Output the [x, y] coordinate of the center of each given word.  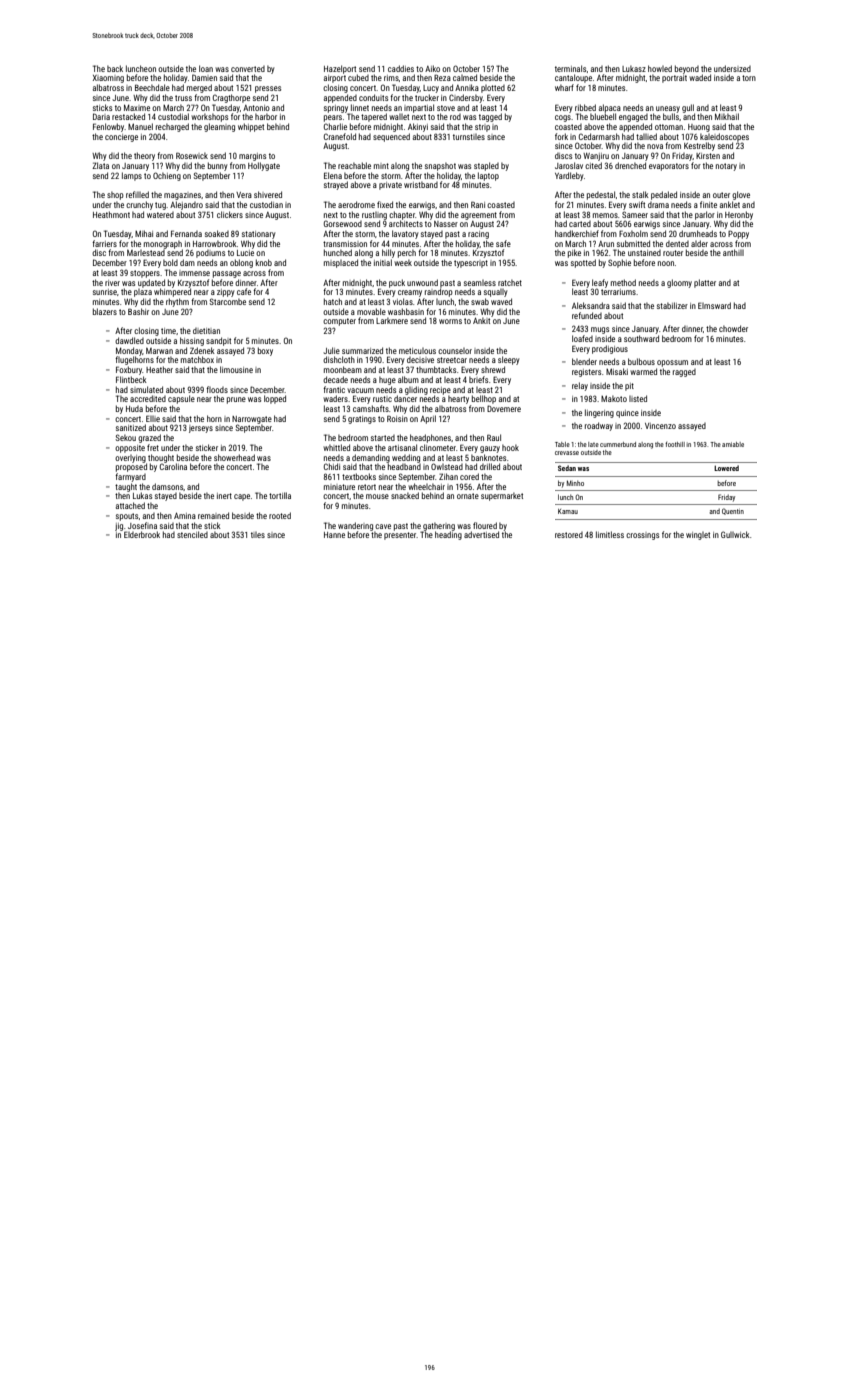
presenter [400, 536]
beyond [687, 69]
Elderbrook [142, 534]
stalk [640, 194]
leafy [600, 283]
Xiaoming [108, 79]
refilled [137, 194]
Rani [478, 204]
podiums [210, 254]
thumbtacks [436, 369]
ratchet [510, 283]
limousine [236, 369]
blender [584, 361]
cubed [358, 77]
